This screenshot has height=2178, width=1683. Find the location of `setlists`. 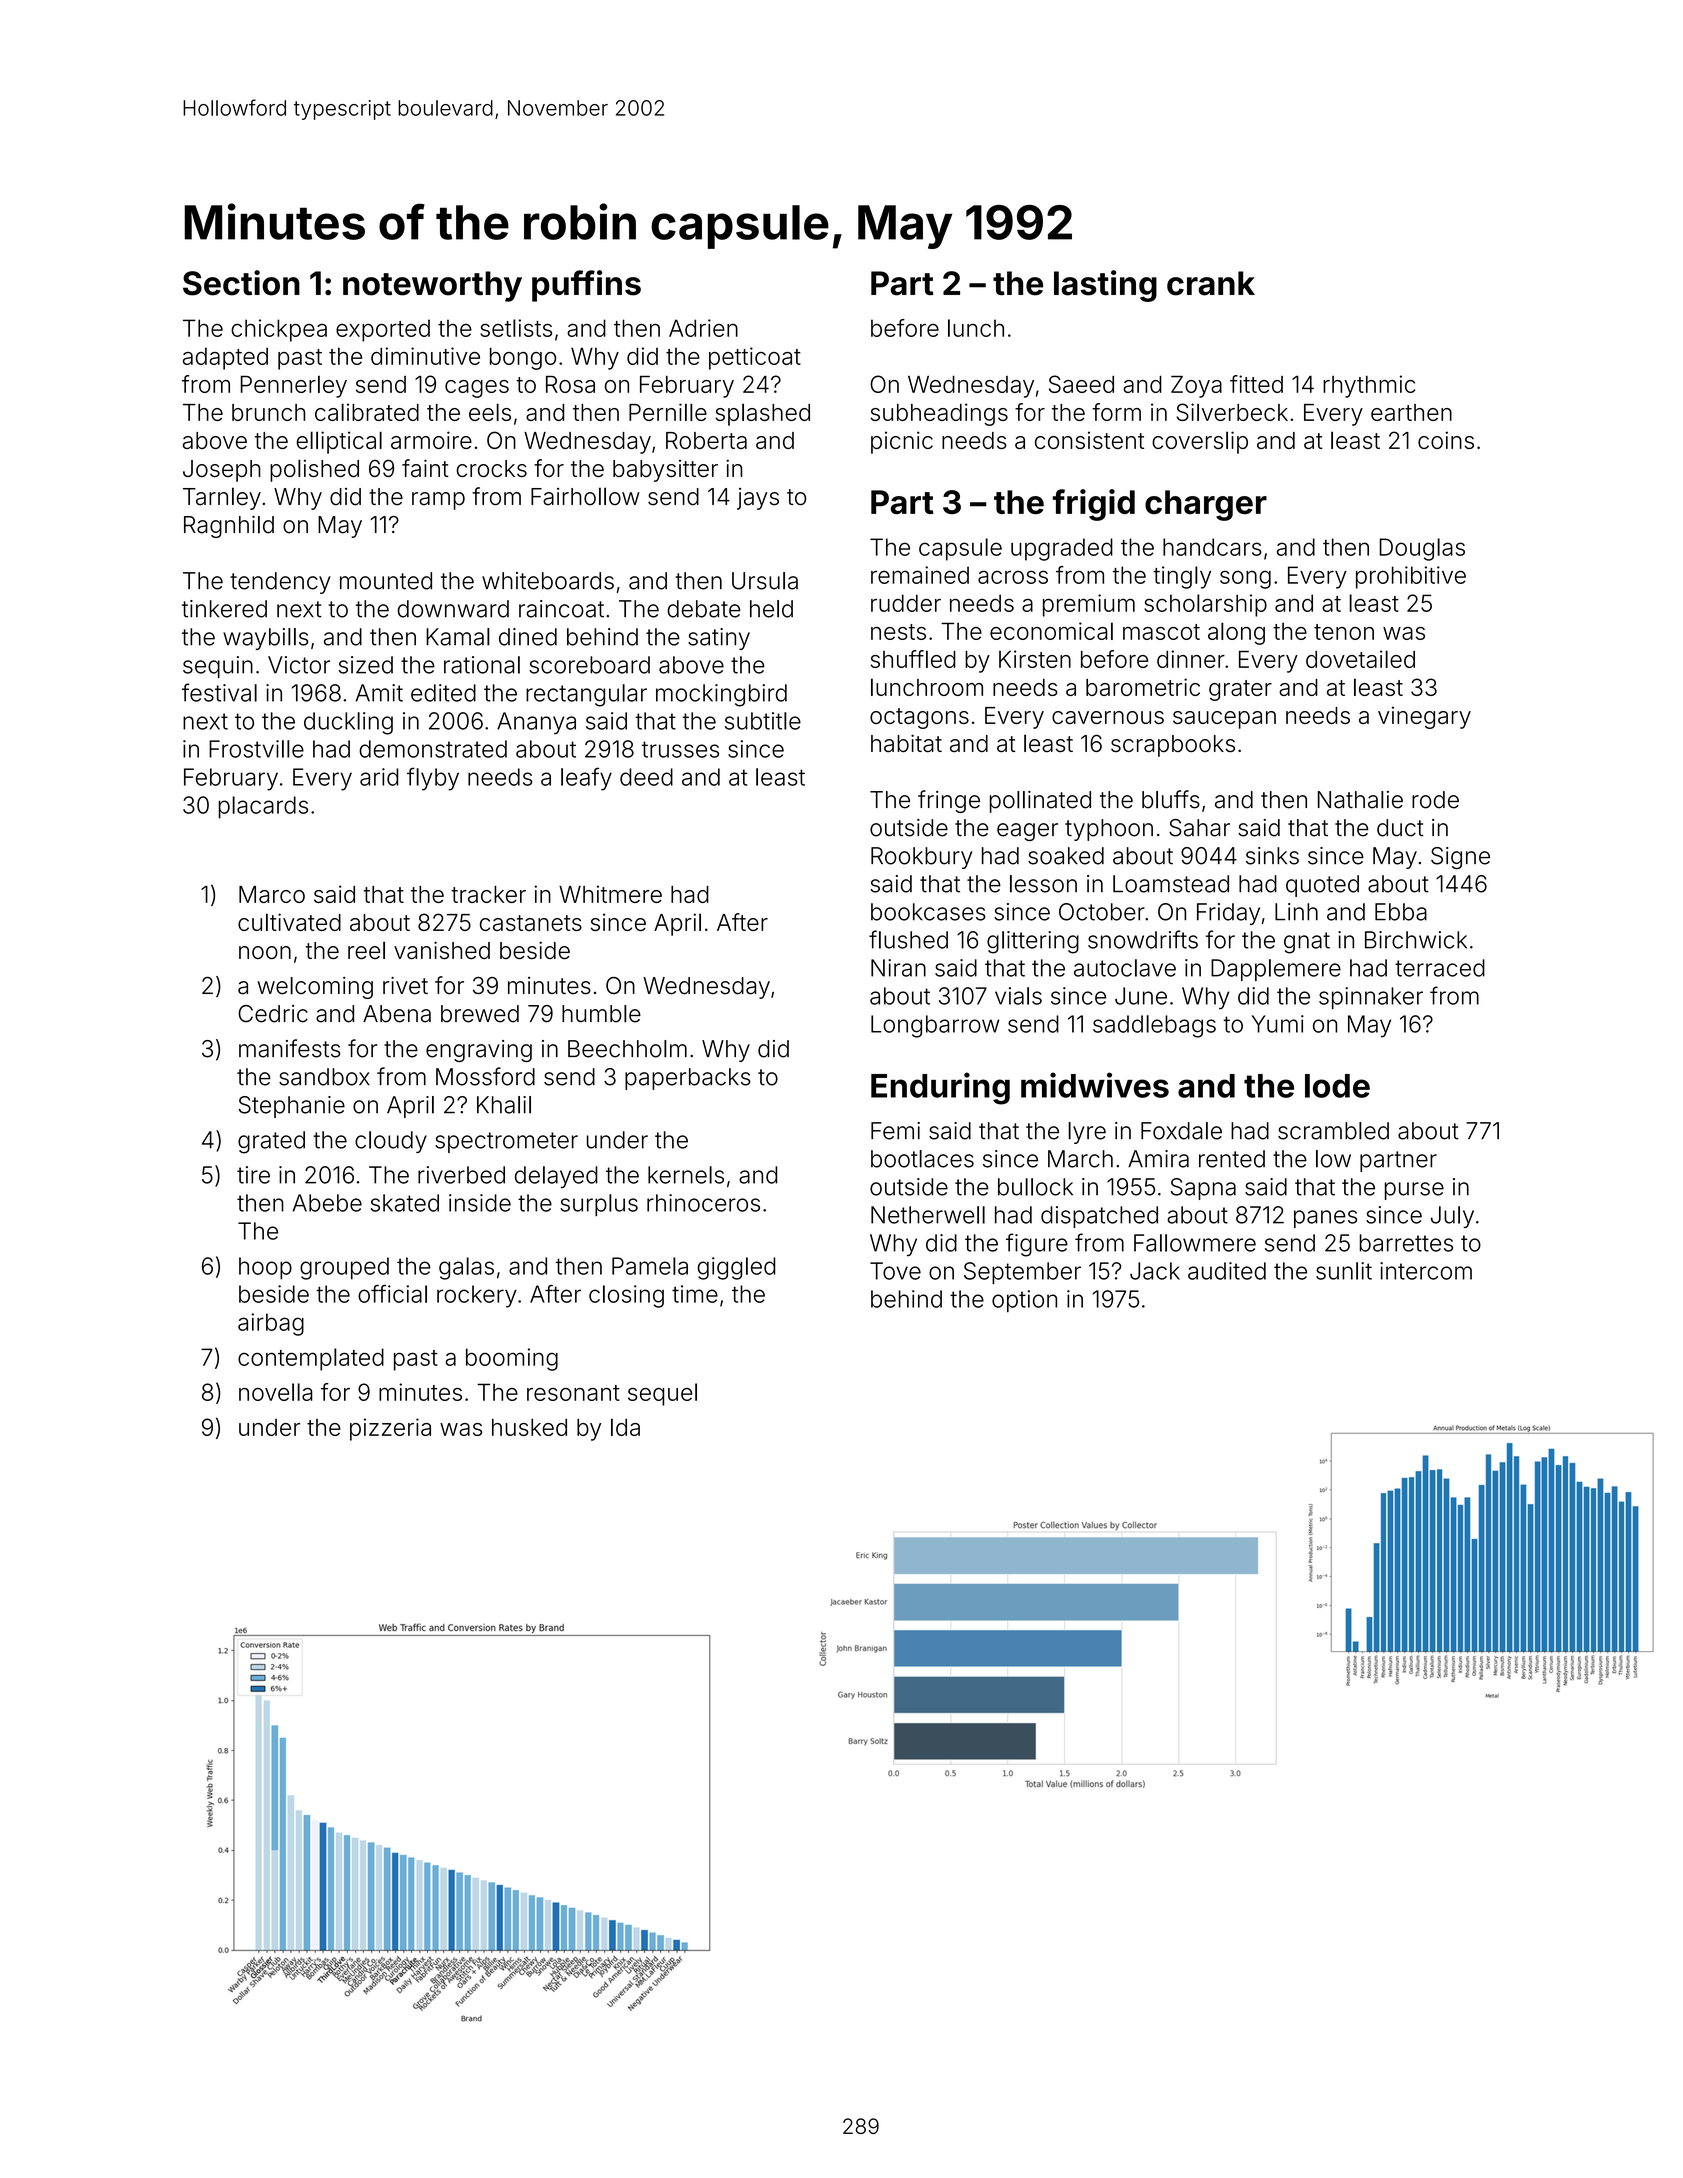

setlists is located at coordinates (516, 328).
